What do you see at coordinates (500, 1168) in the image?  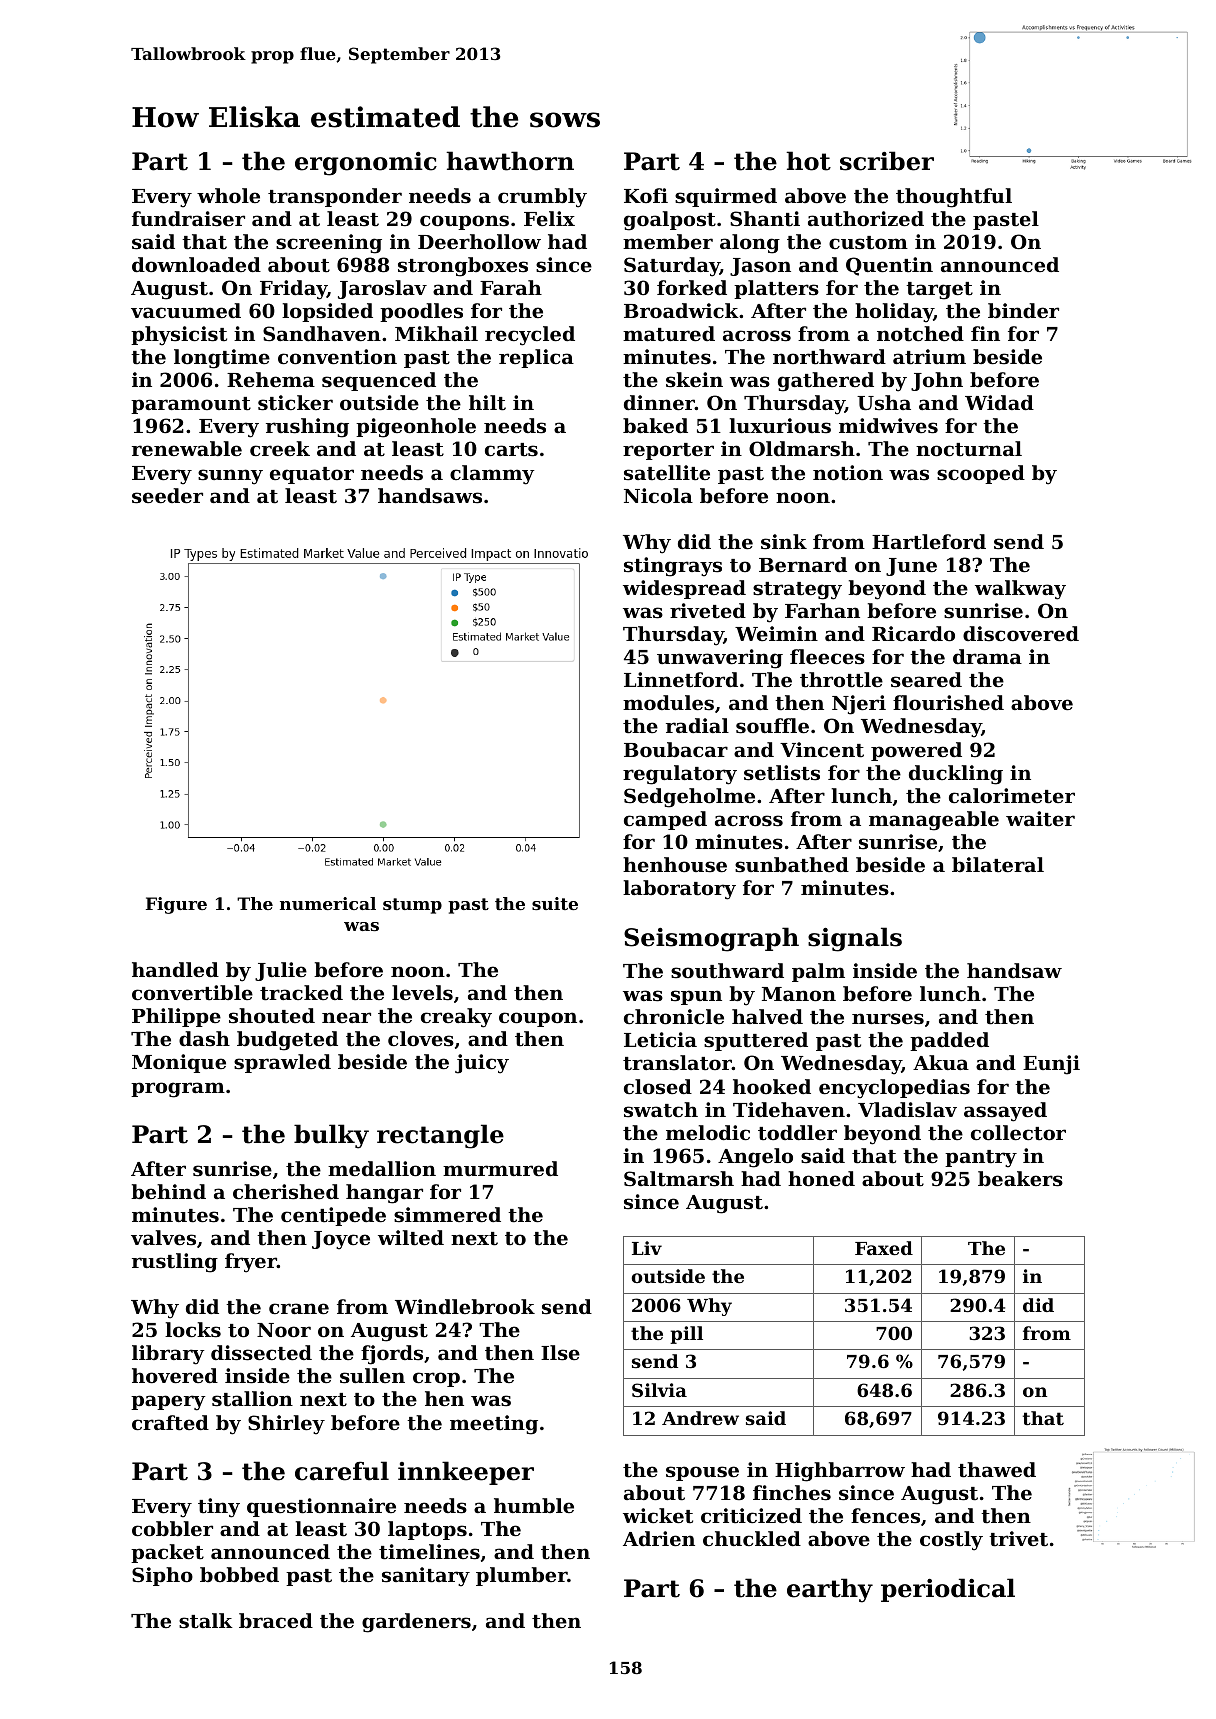 I see `murmured` at bounding box center [500, 1168].
